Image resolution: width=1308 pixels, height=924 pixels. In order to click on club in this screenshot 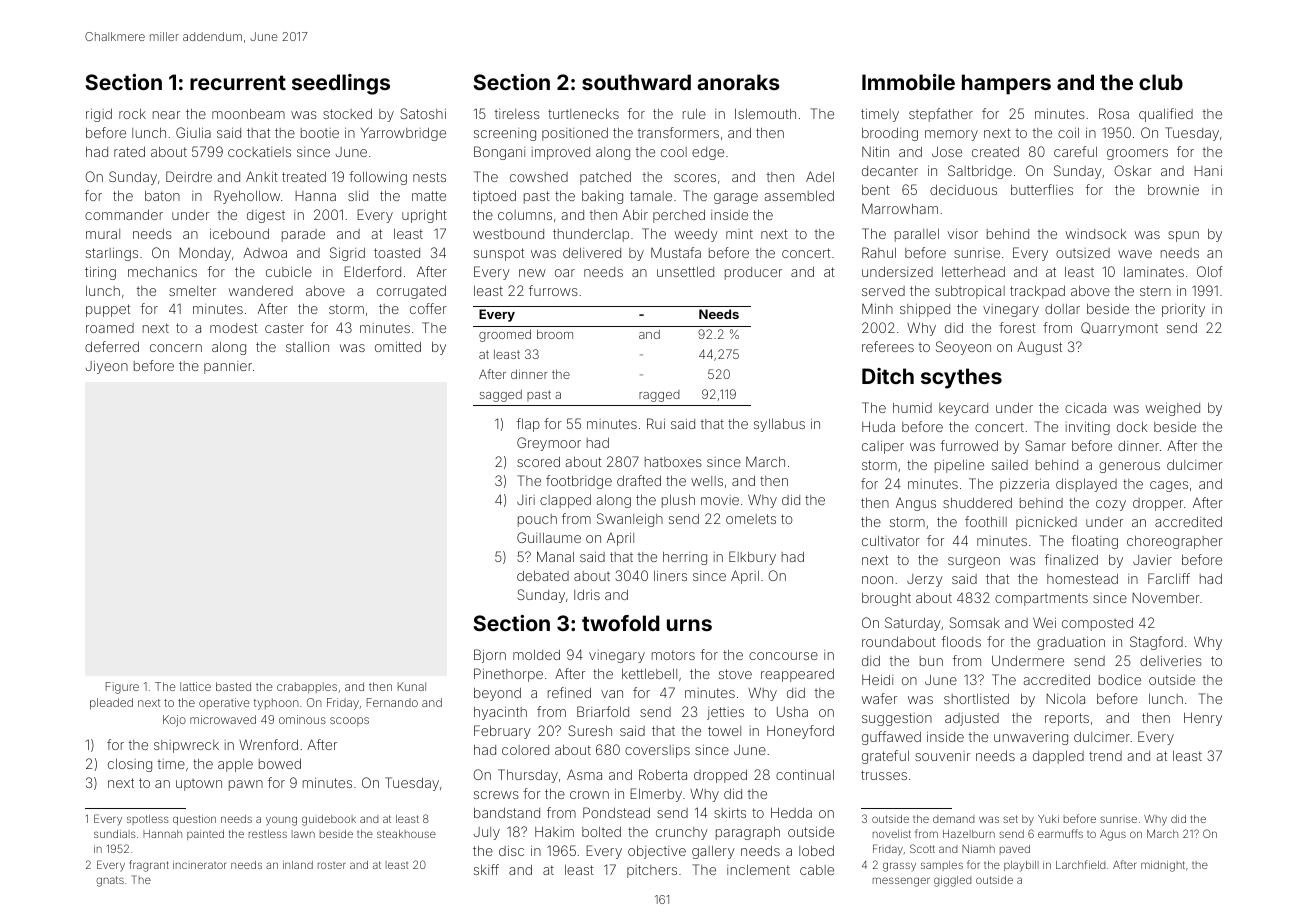, I will do `click(1161, 82)`.
